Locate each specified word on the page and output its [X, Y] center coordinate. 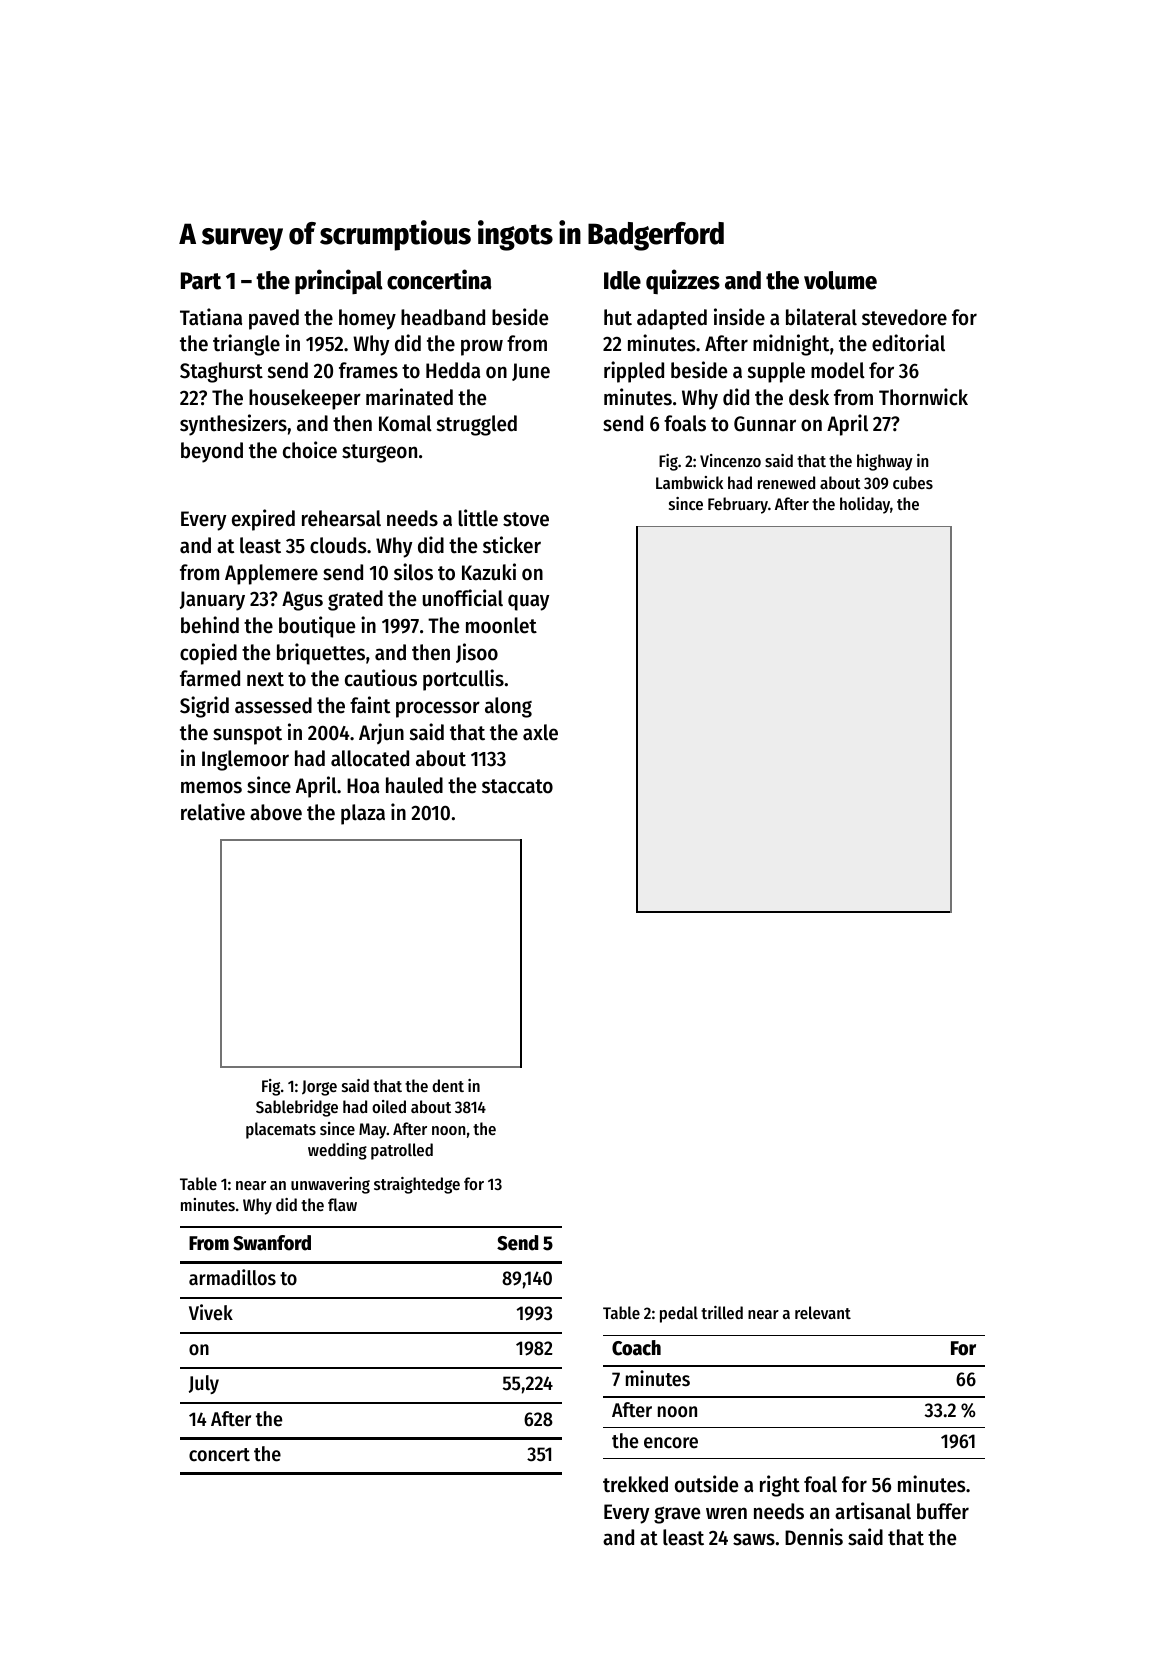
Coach [636, 1348]
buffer [943, 1511]
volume [840, 280]
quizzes [683, 281]
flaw [342, 1204]
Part [201, 281]
